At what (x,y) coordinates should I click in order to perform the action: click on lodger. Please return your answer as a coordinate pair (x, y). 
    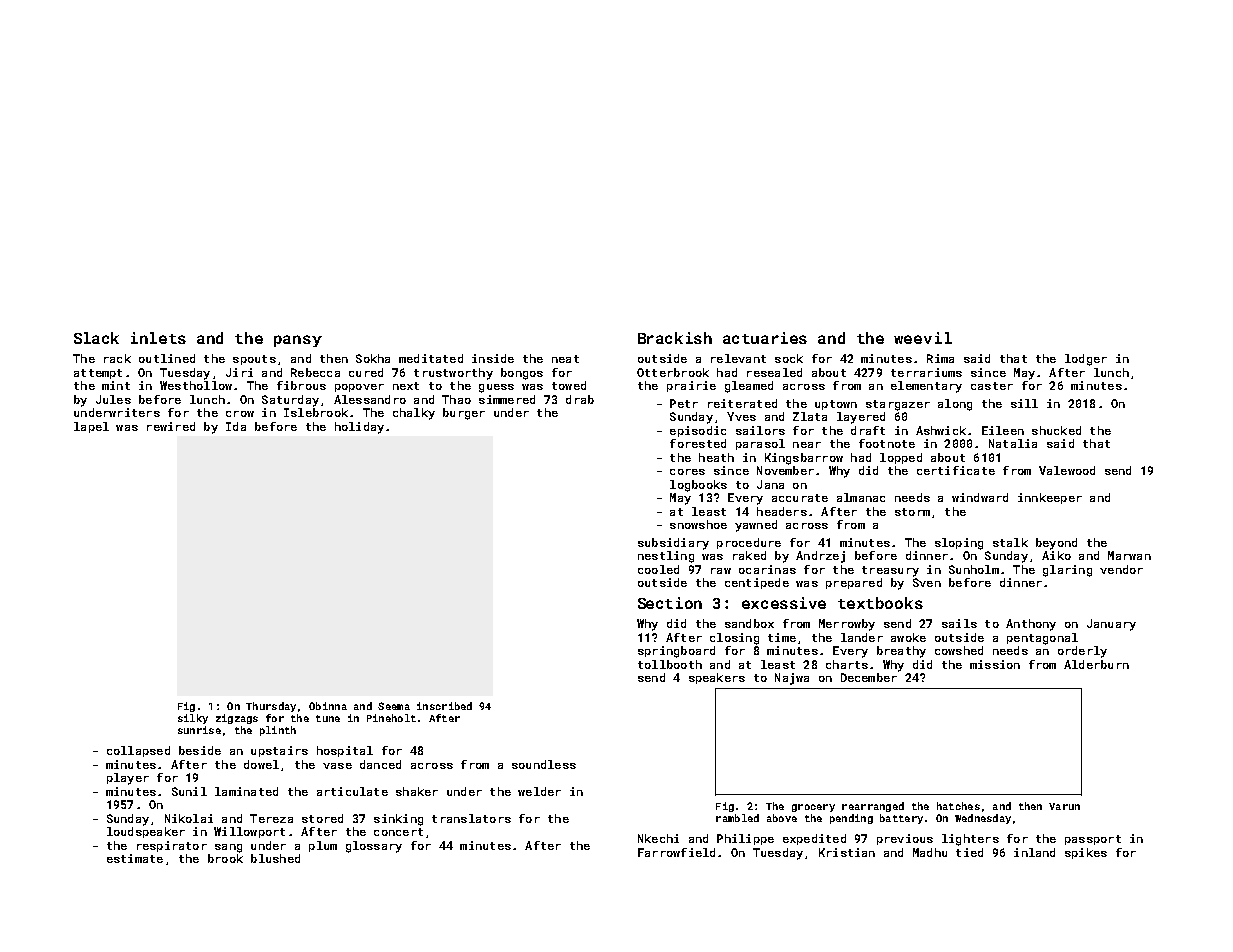
    Looking at the image, I should click on (1086, 360).
